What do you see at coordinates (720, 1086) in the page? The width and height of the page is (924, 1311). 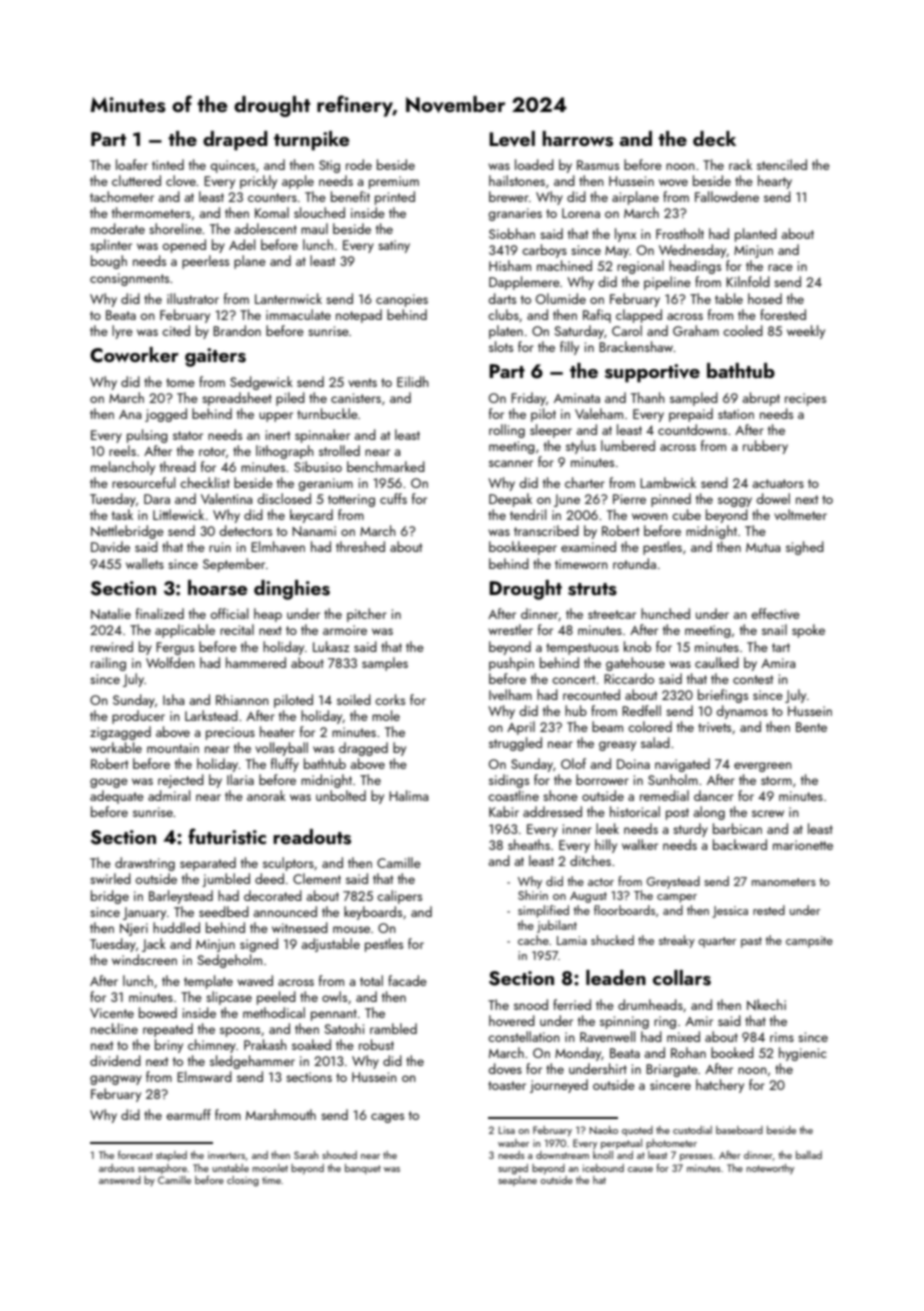 I see `hatchery` at bounding box center [720, 1086].
